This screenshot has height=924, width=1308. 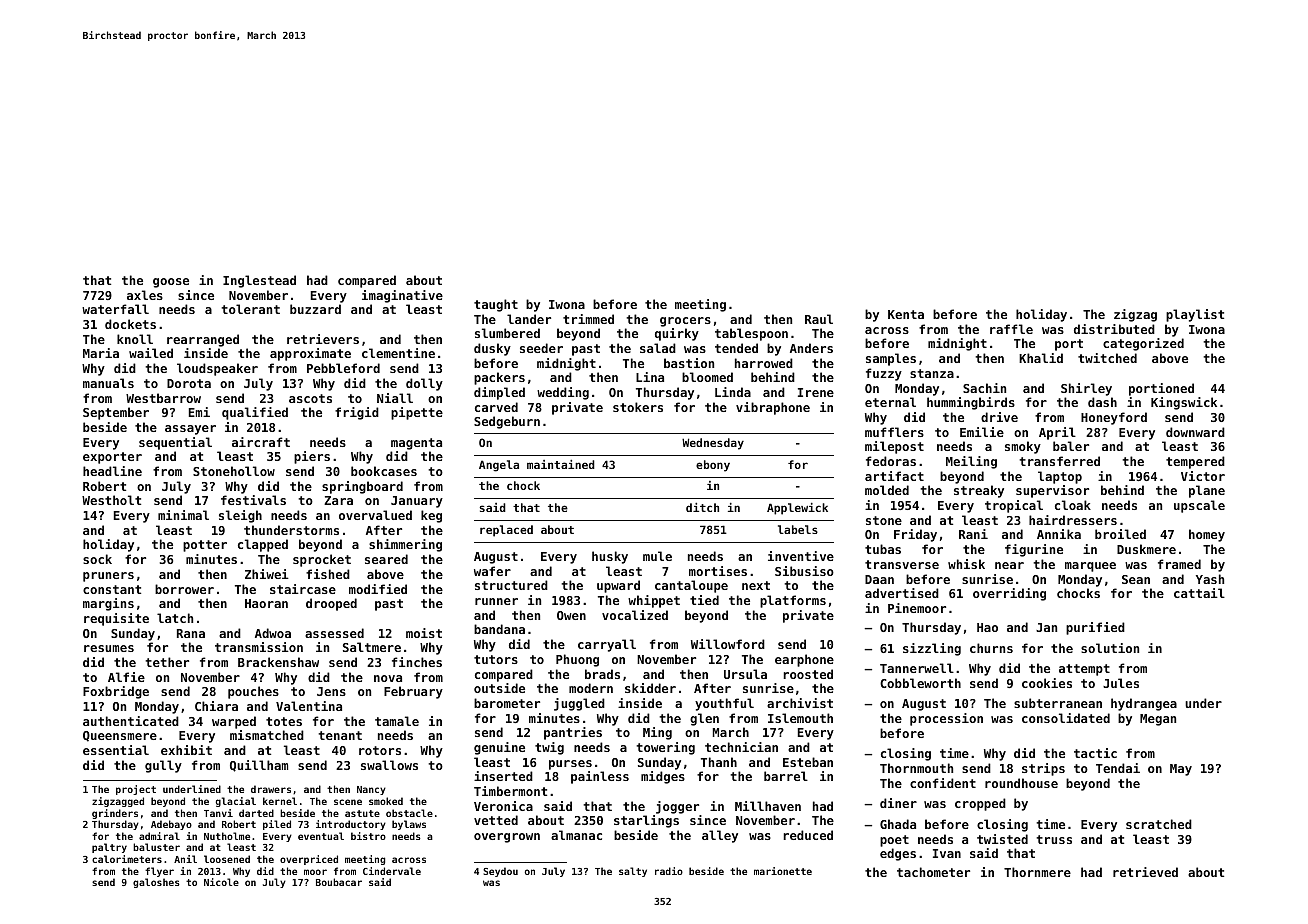 What do you see at coordinates (1043, 769) in the screenshot?
I see `strips` at bounding box center [1043, 769].
